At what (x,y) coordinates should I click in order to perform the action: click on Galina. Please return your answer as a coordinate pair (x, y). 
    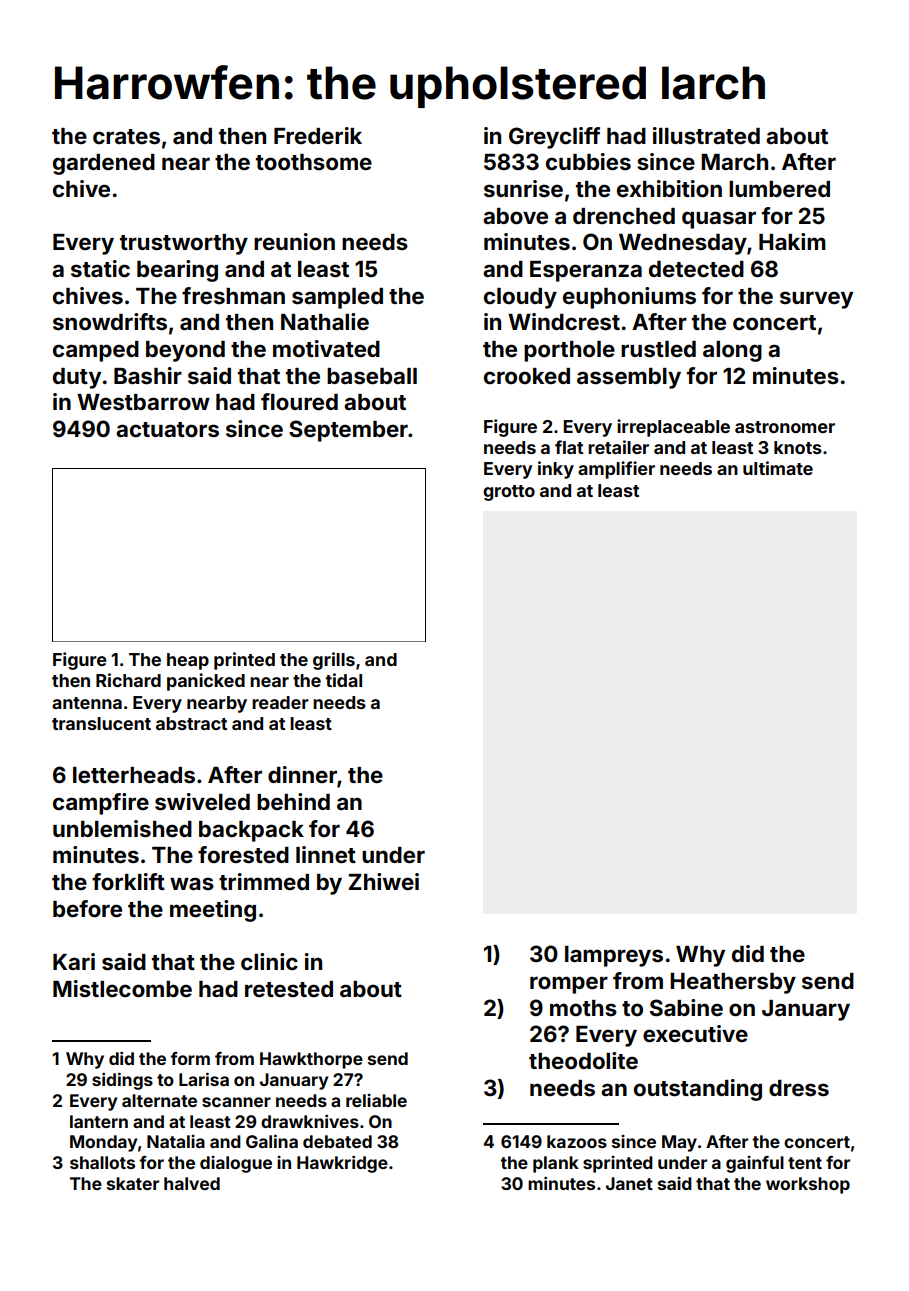
    Looking at the image, I should click on (272, 1141).
